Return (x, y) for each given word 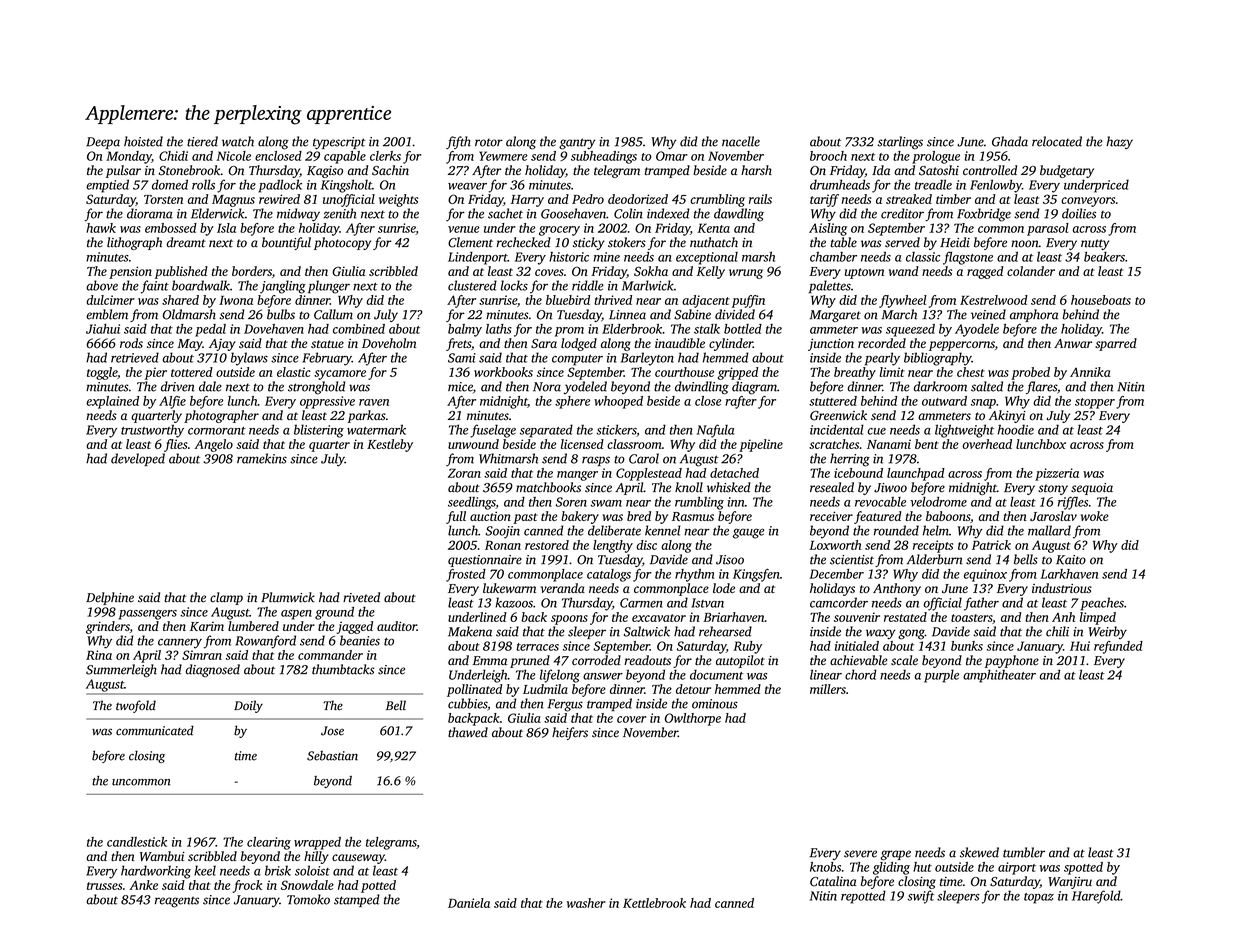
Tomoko (308, 899)
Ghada (1010, 141)
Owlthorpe (693, 719)
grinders (108, 627)
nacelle (741, 141)
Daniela (469, 903)
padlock (280, 186)
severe (860, 854)
